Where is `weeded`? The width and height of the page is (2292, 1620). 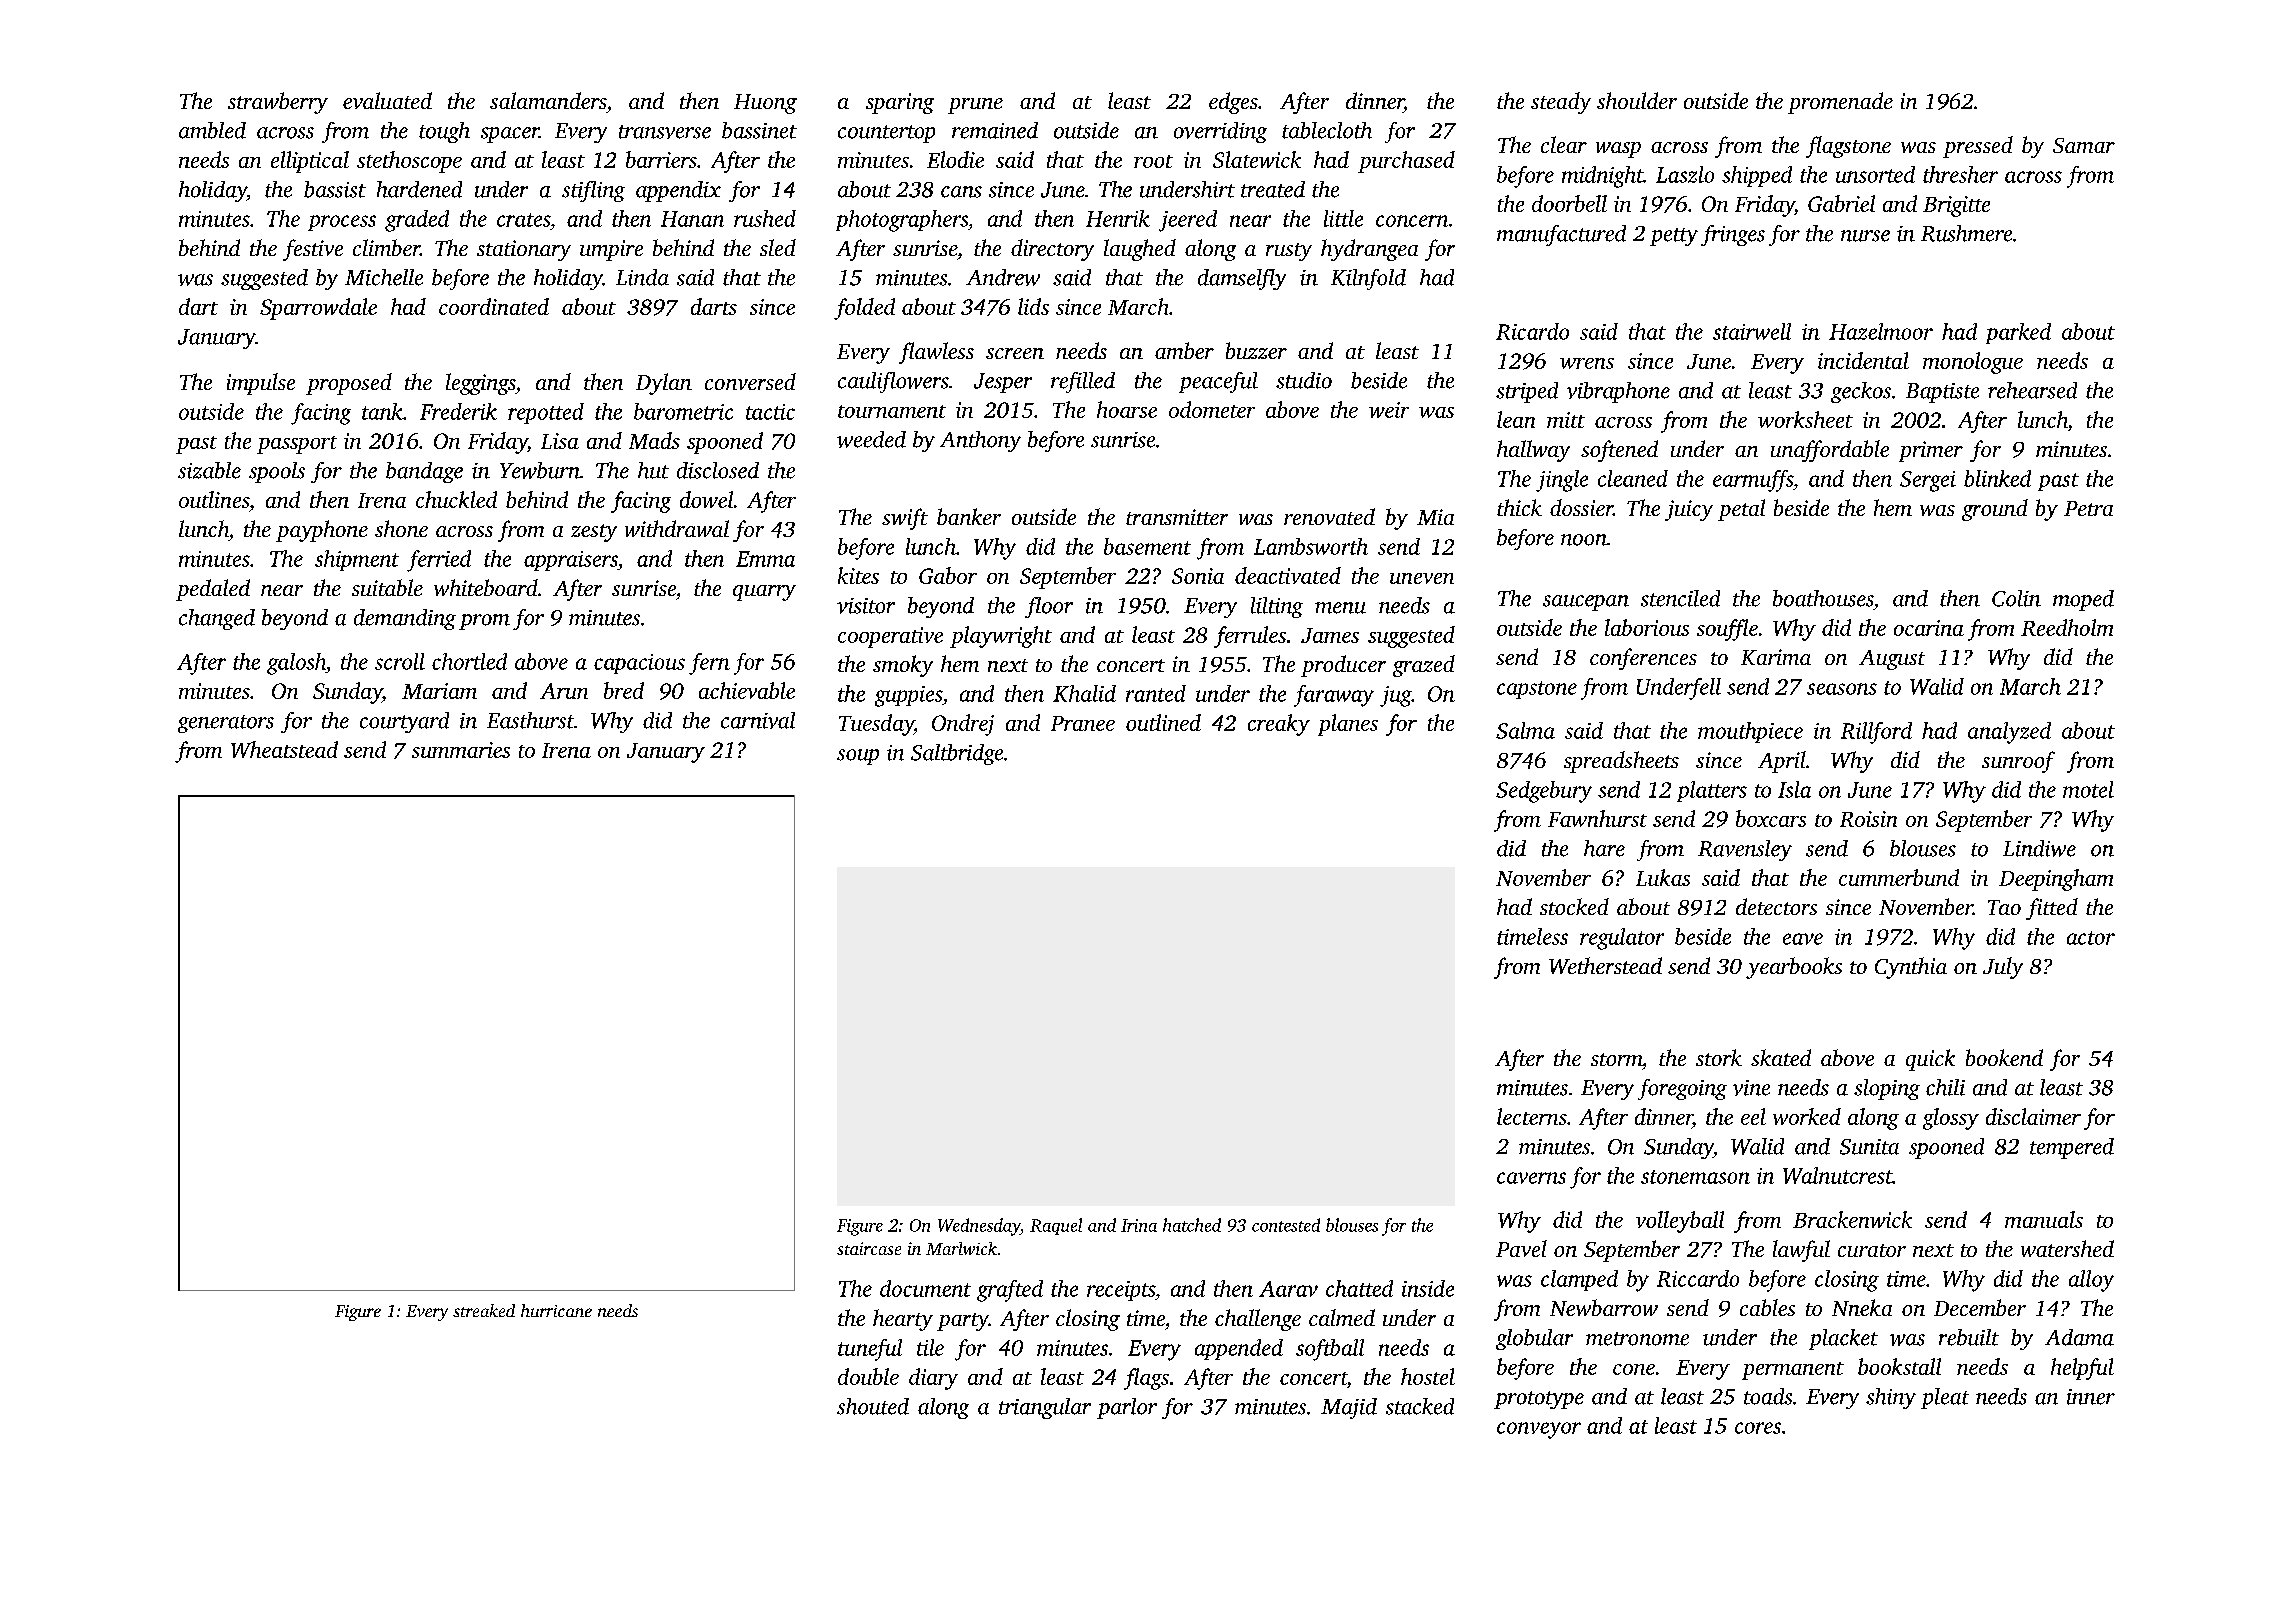
weeded is located at coordinates (871, 439).
